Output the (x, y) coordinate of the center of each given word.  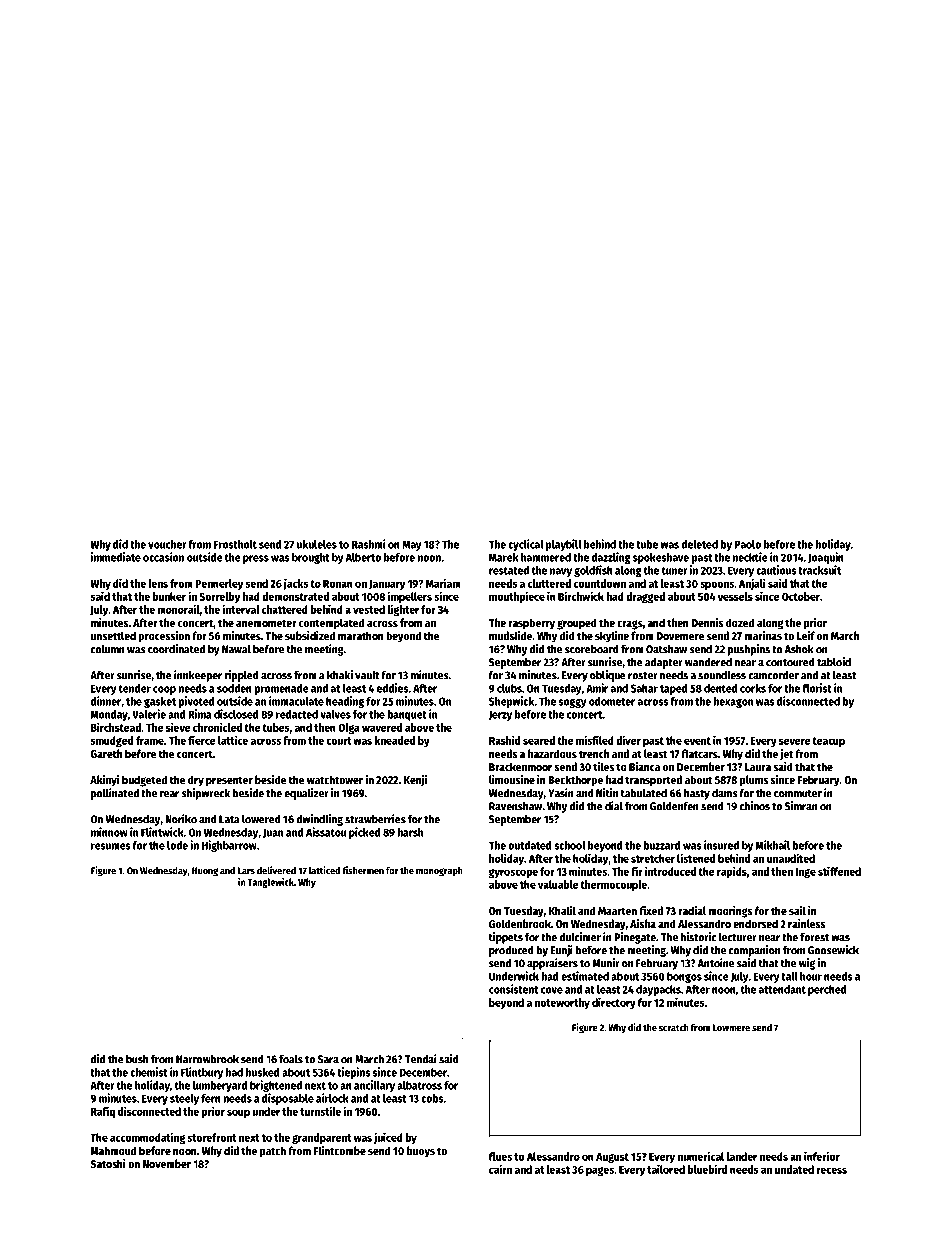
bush (137, 1059)
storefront (211, 1137)
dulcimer (580, 937)
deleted (699, 544)
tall (789, 976)
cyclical (525, 545)
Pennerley (219, 584)
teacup (828, 742)
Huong (205, 872)
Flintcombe (339, 1150)
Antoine (716, 963)
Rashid (504, 740)
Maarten (617, 911)
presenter (229, 781)
